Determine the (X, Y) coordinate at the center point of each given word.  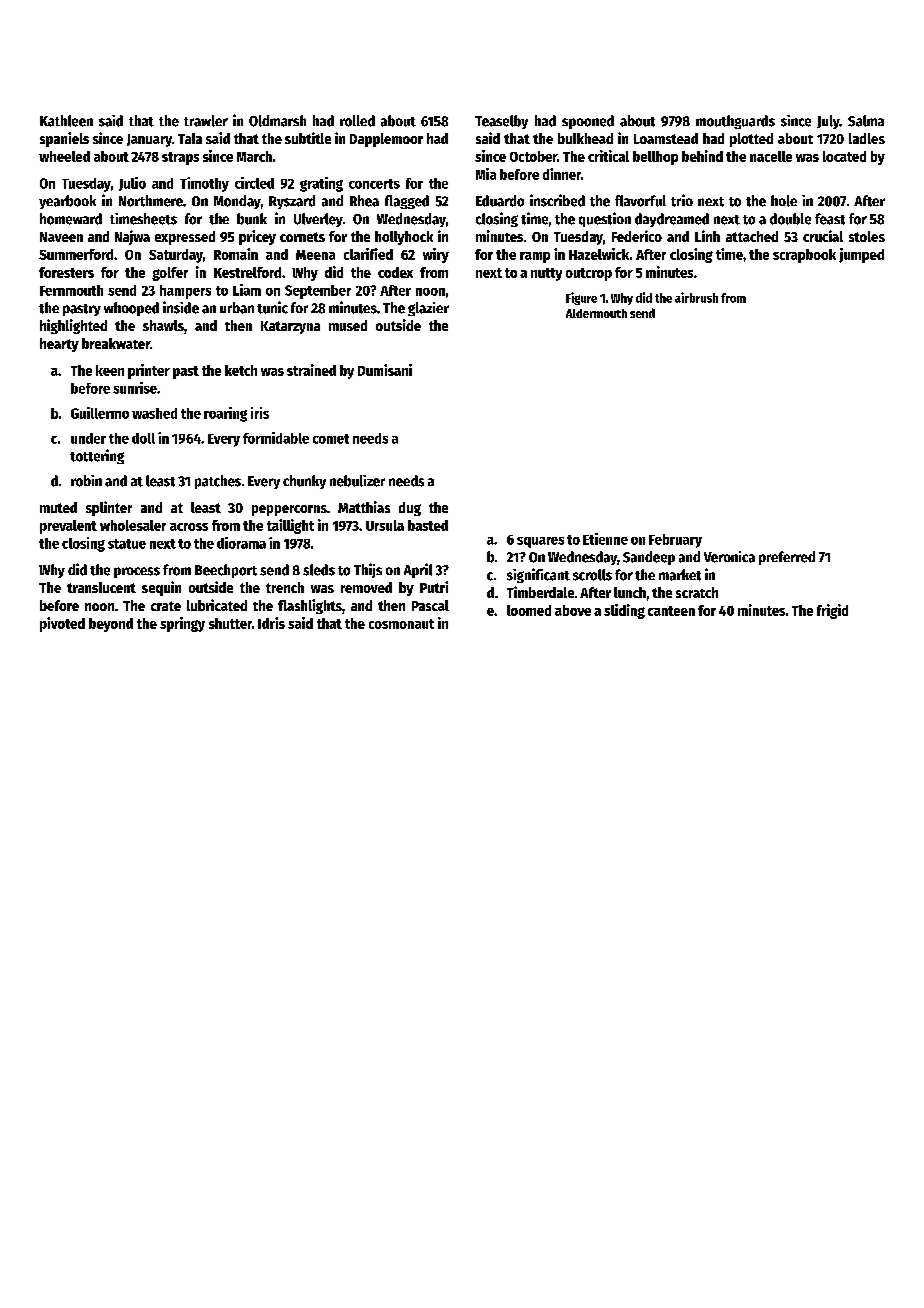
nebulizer (357, 481)
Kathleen (66, 121)
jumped (861, 255)
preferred (787, 558)
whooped (131, 309)
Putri (434, 587)
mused (348, 325)
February (675, 541)
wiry (436, 255)
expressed (185, 238)
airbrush (696, 297)
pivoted (62, 624)
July (828, 122)
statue (127, 544)
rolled (357, 121)
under (88, 438)
